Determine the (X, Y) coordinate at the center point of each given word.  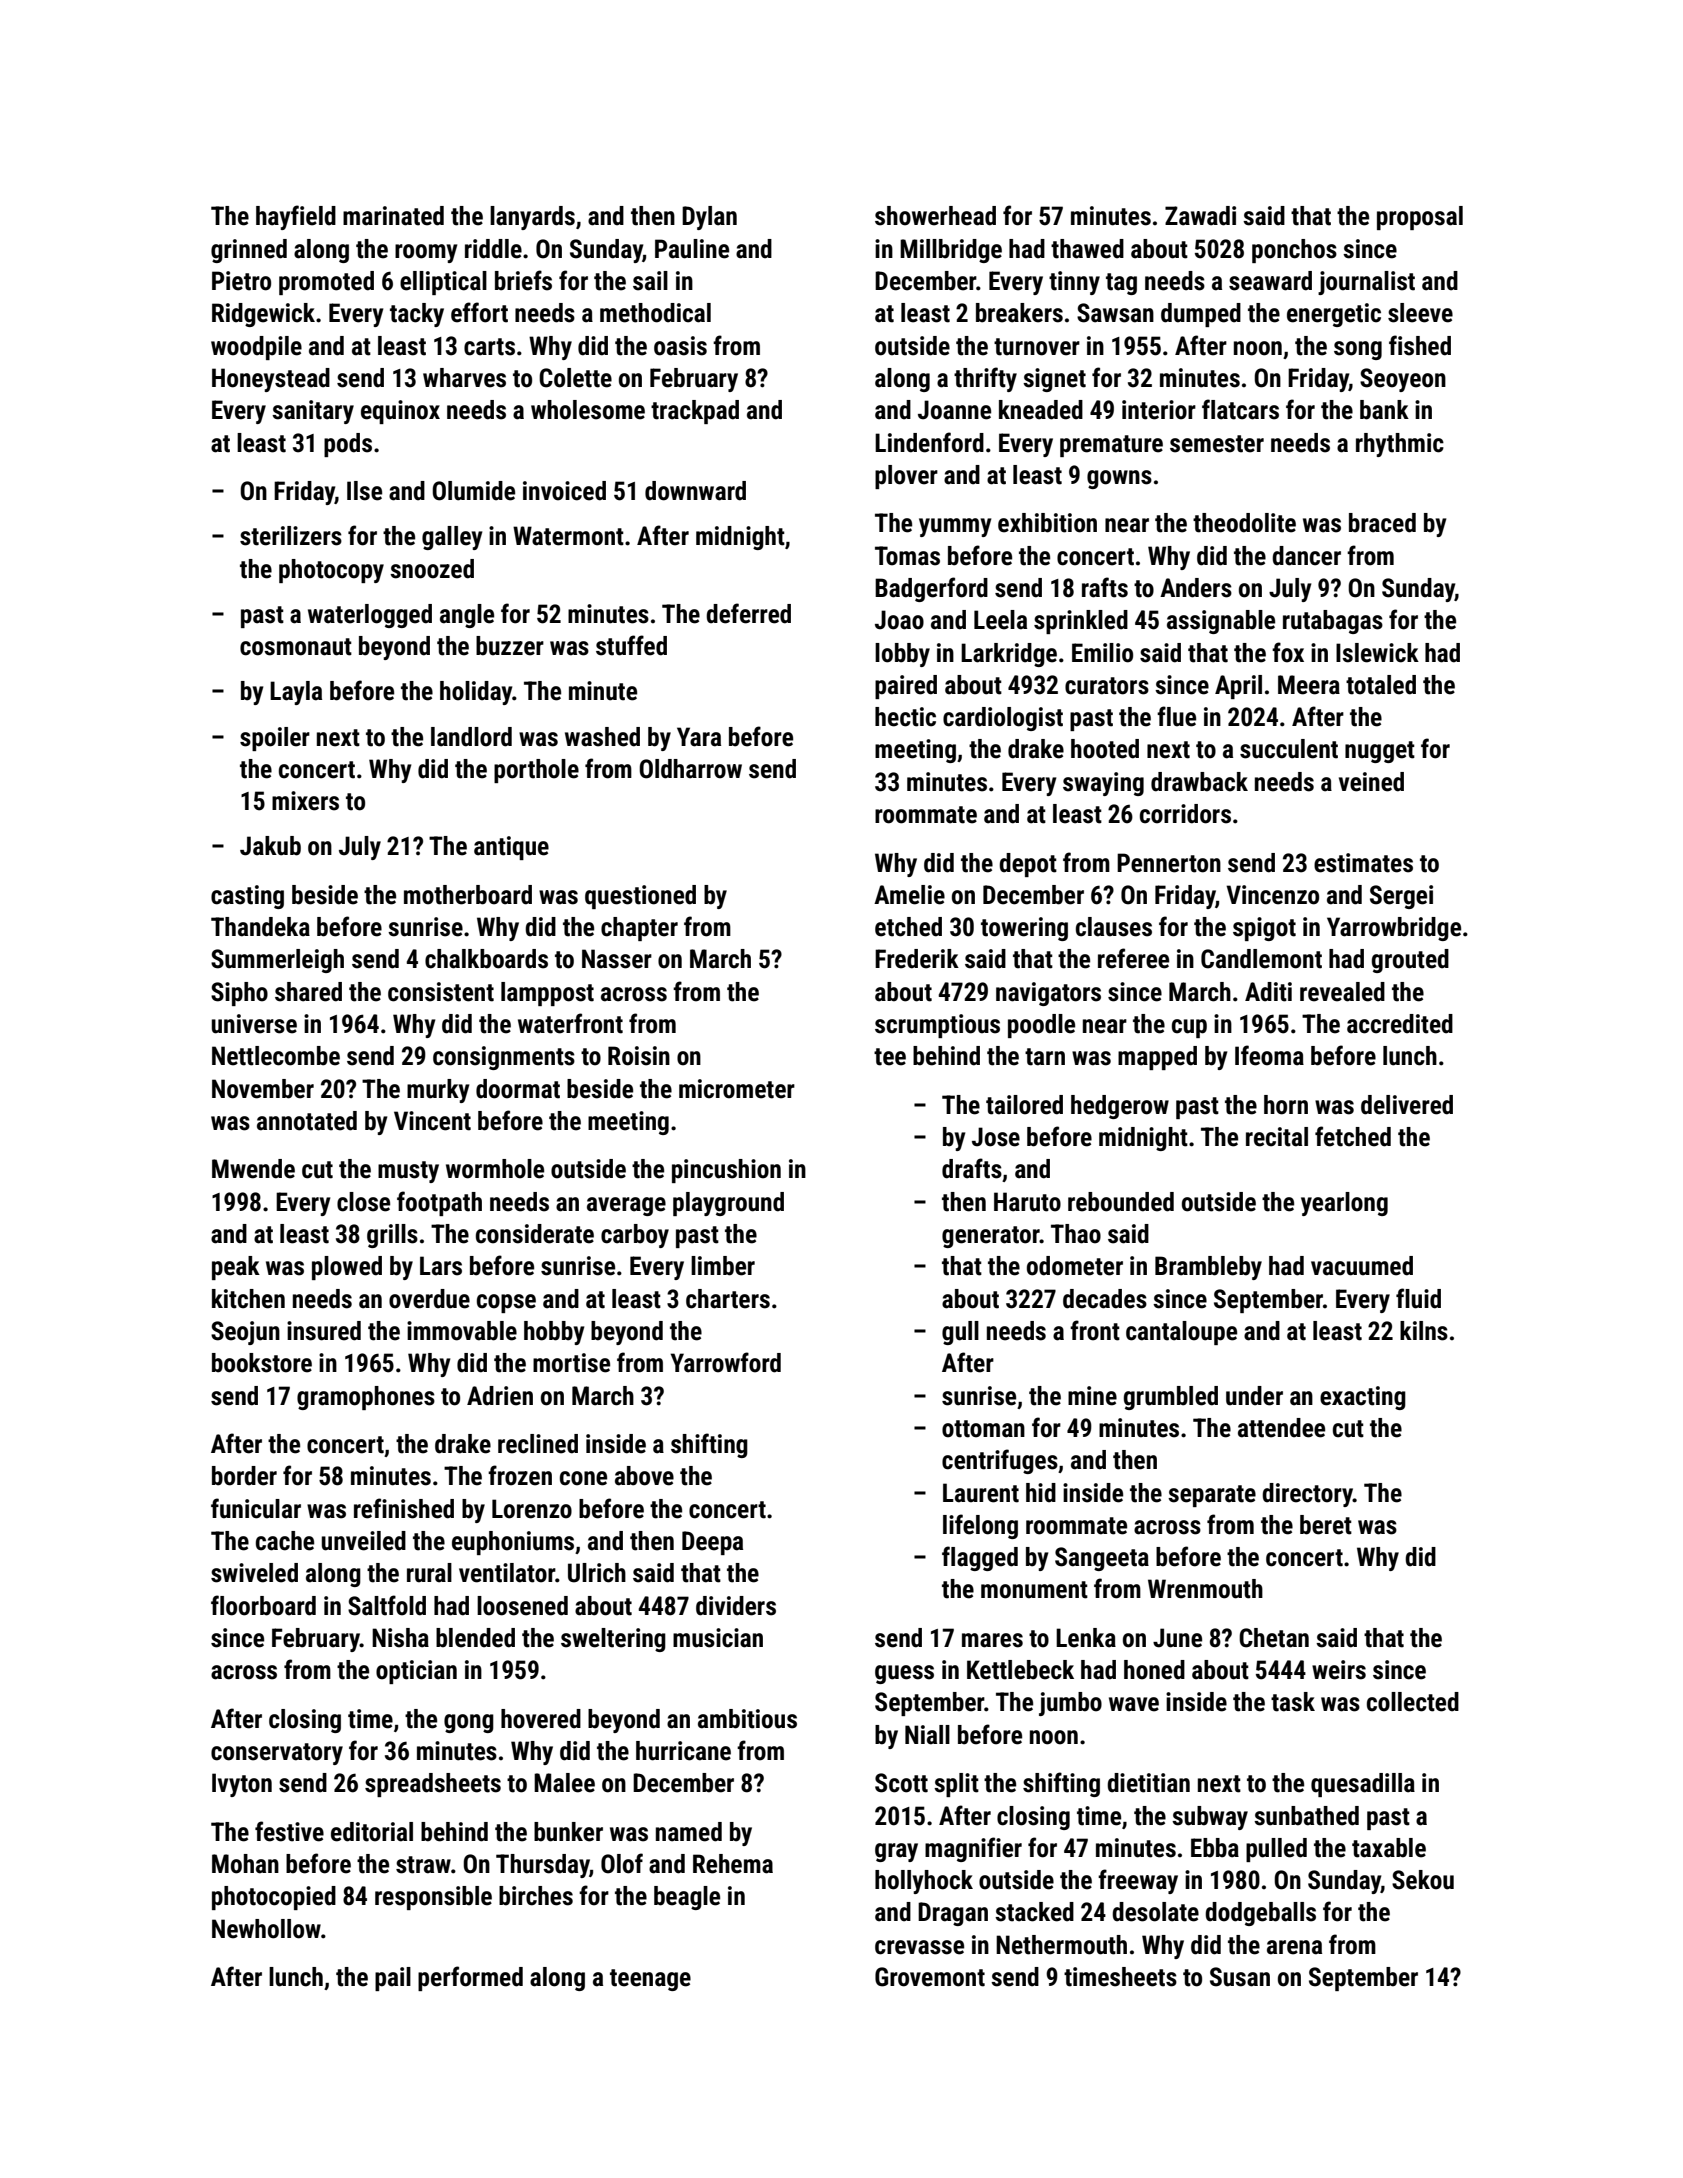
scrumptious (937, 1026)
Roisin (639, 1056)
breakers (1019, 313)
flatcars (1240, 409)
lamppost (547, 994)
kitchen (248, 1299)
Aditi (1268, 992)
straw (423, 1865)
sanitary (313, 412)
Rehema (733, 1864)
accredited (1400, 1024)
